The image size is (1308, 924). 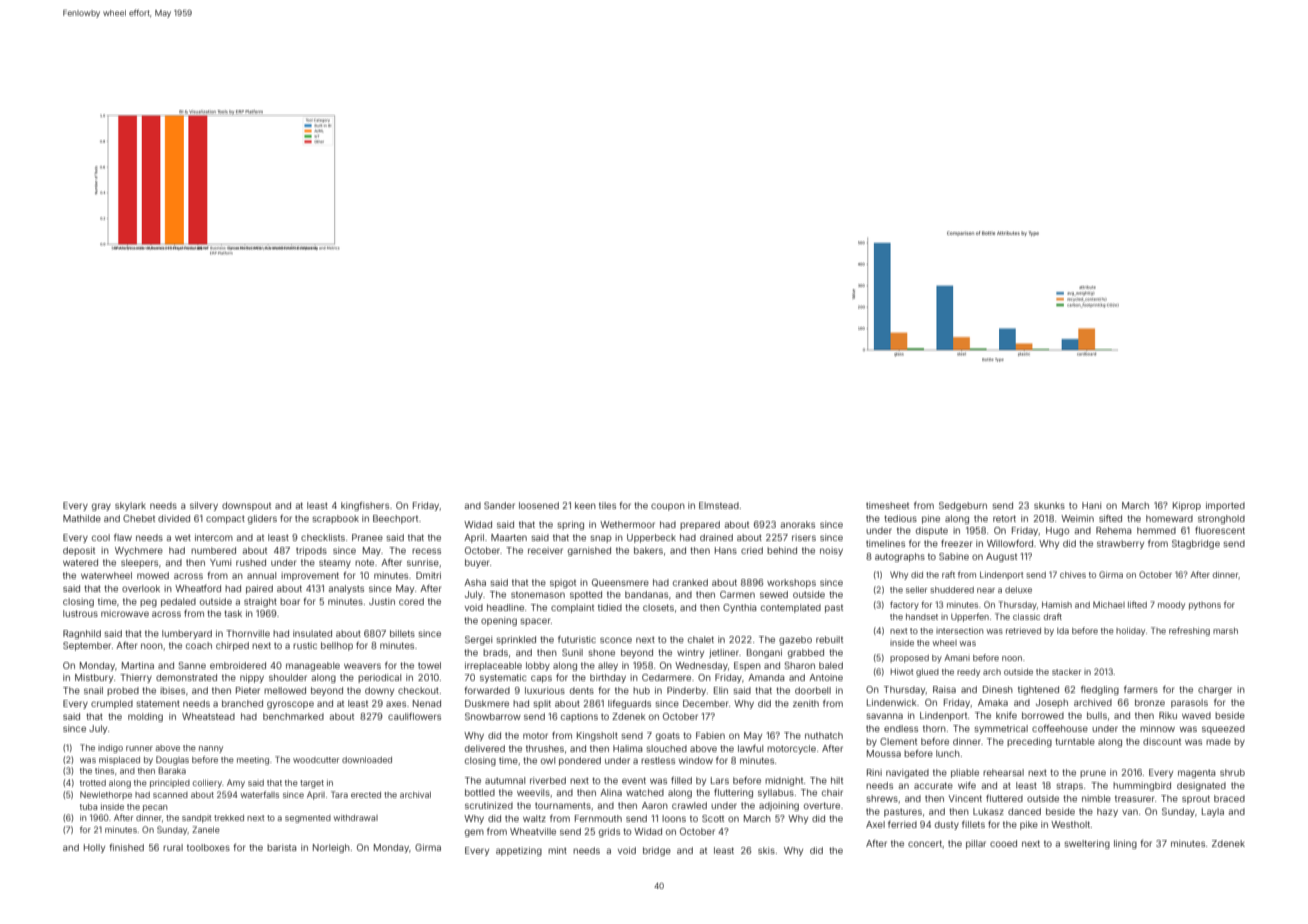 I want to click on Layla, so click(x=1213, y=812).
